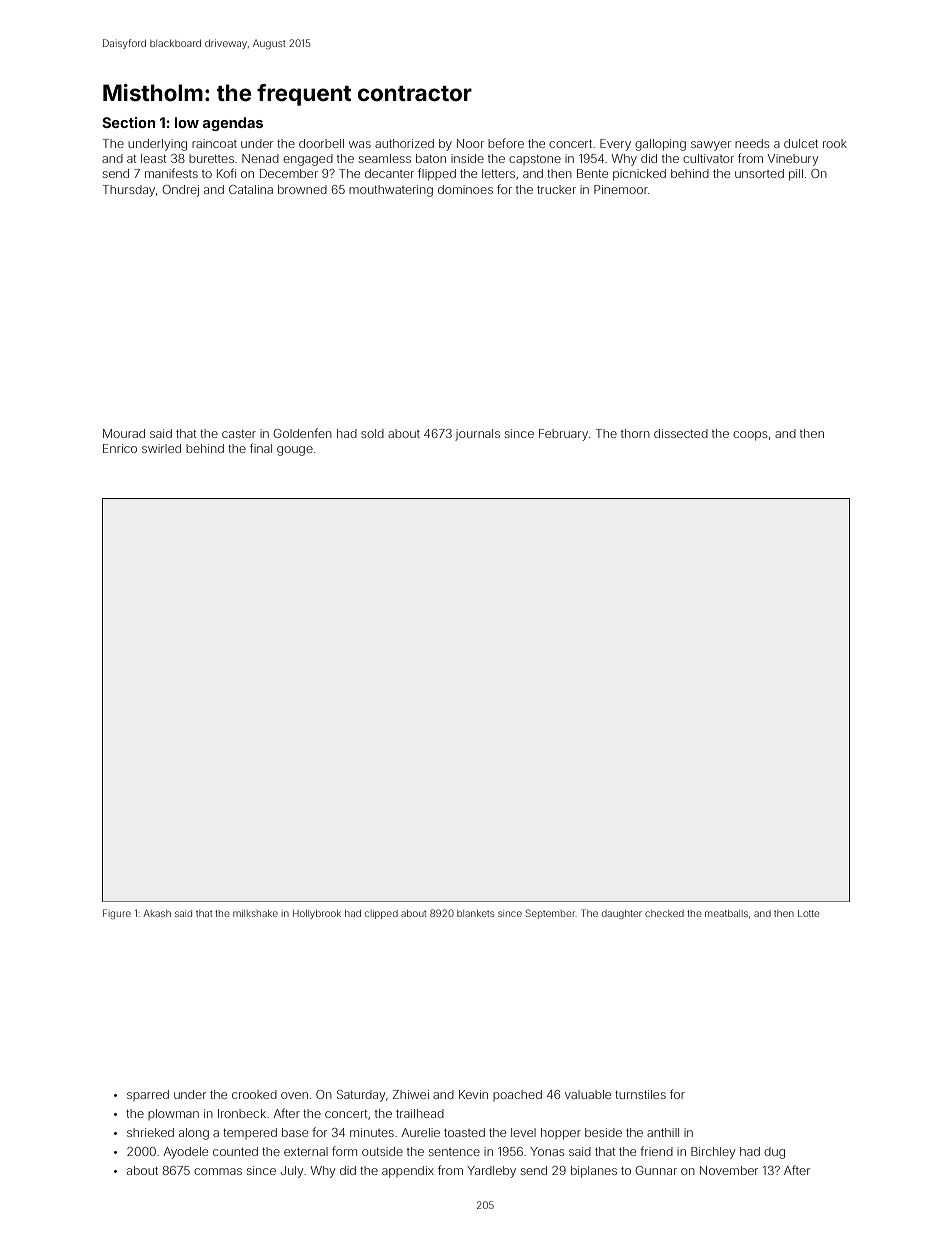 The height and width of the page is (1233, 952). Describe the element at coordinates (408, 1172) in the page. I see `appendix` at that location.
